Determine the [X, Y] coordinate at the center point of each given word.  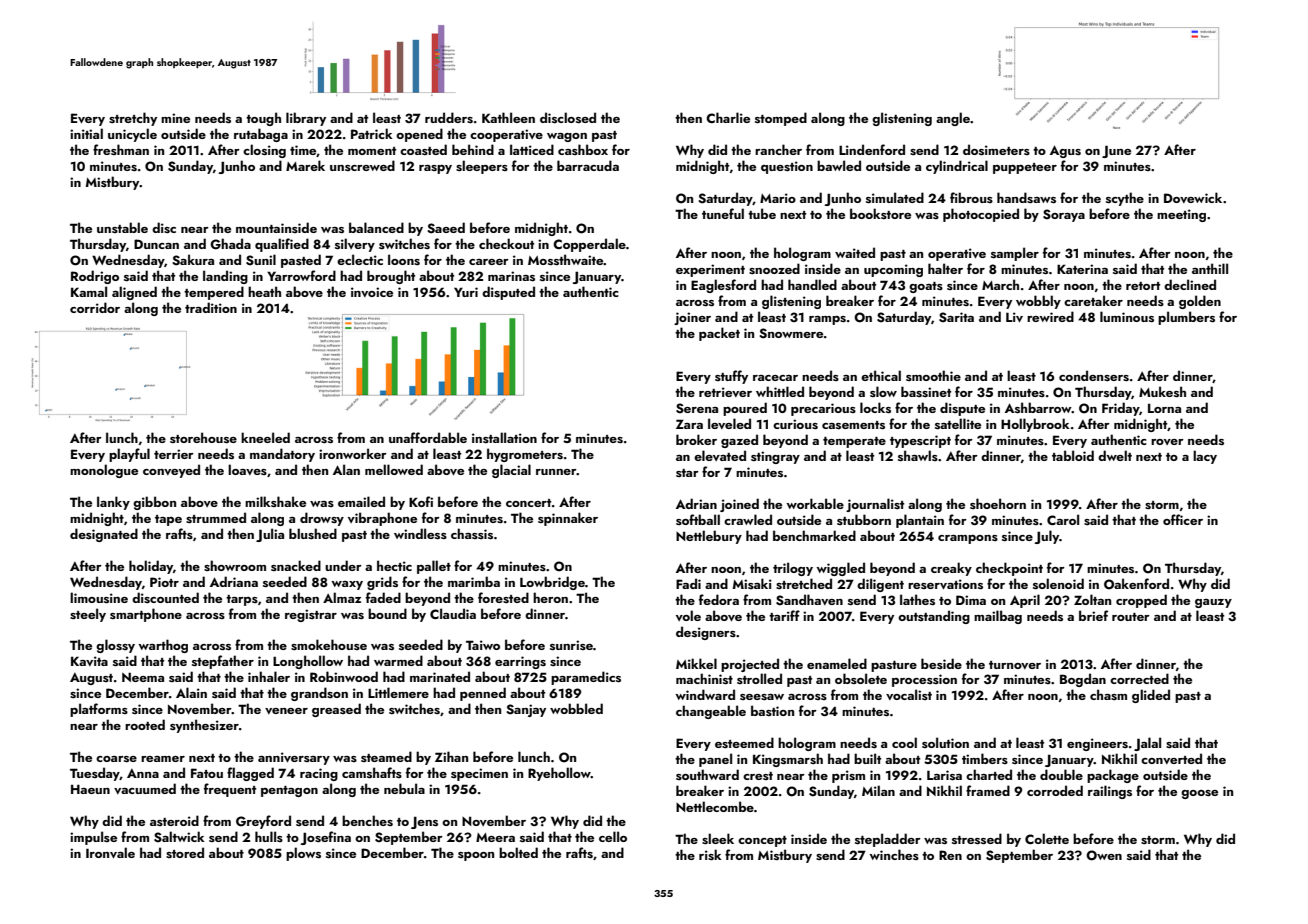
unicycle [132, 135]
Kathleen [508, 117]
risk [710, 854]
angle [953, 119]
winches [894, 854]
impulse [93, 838]
